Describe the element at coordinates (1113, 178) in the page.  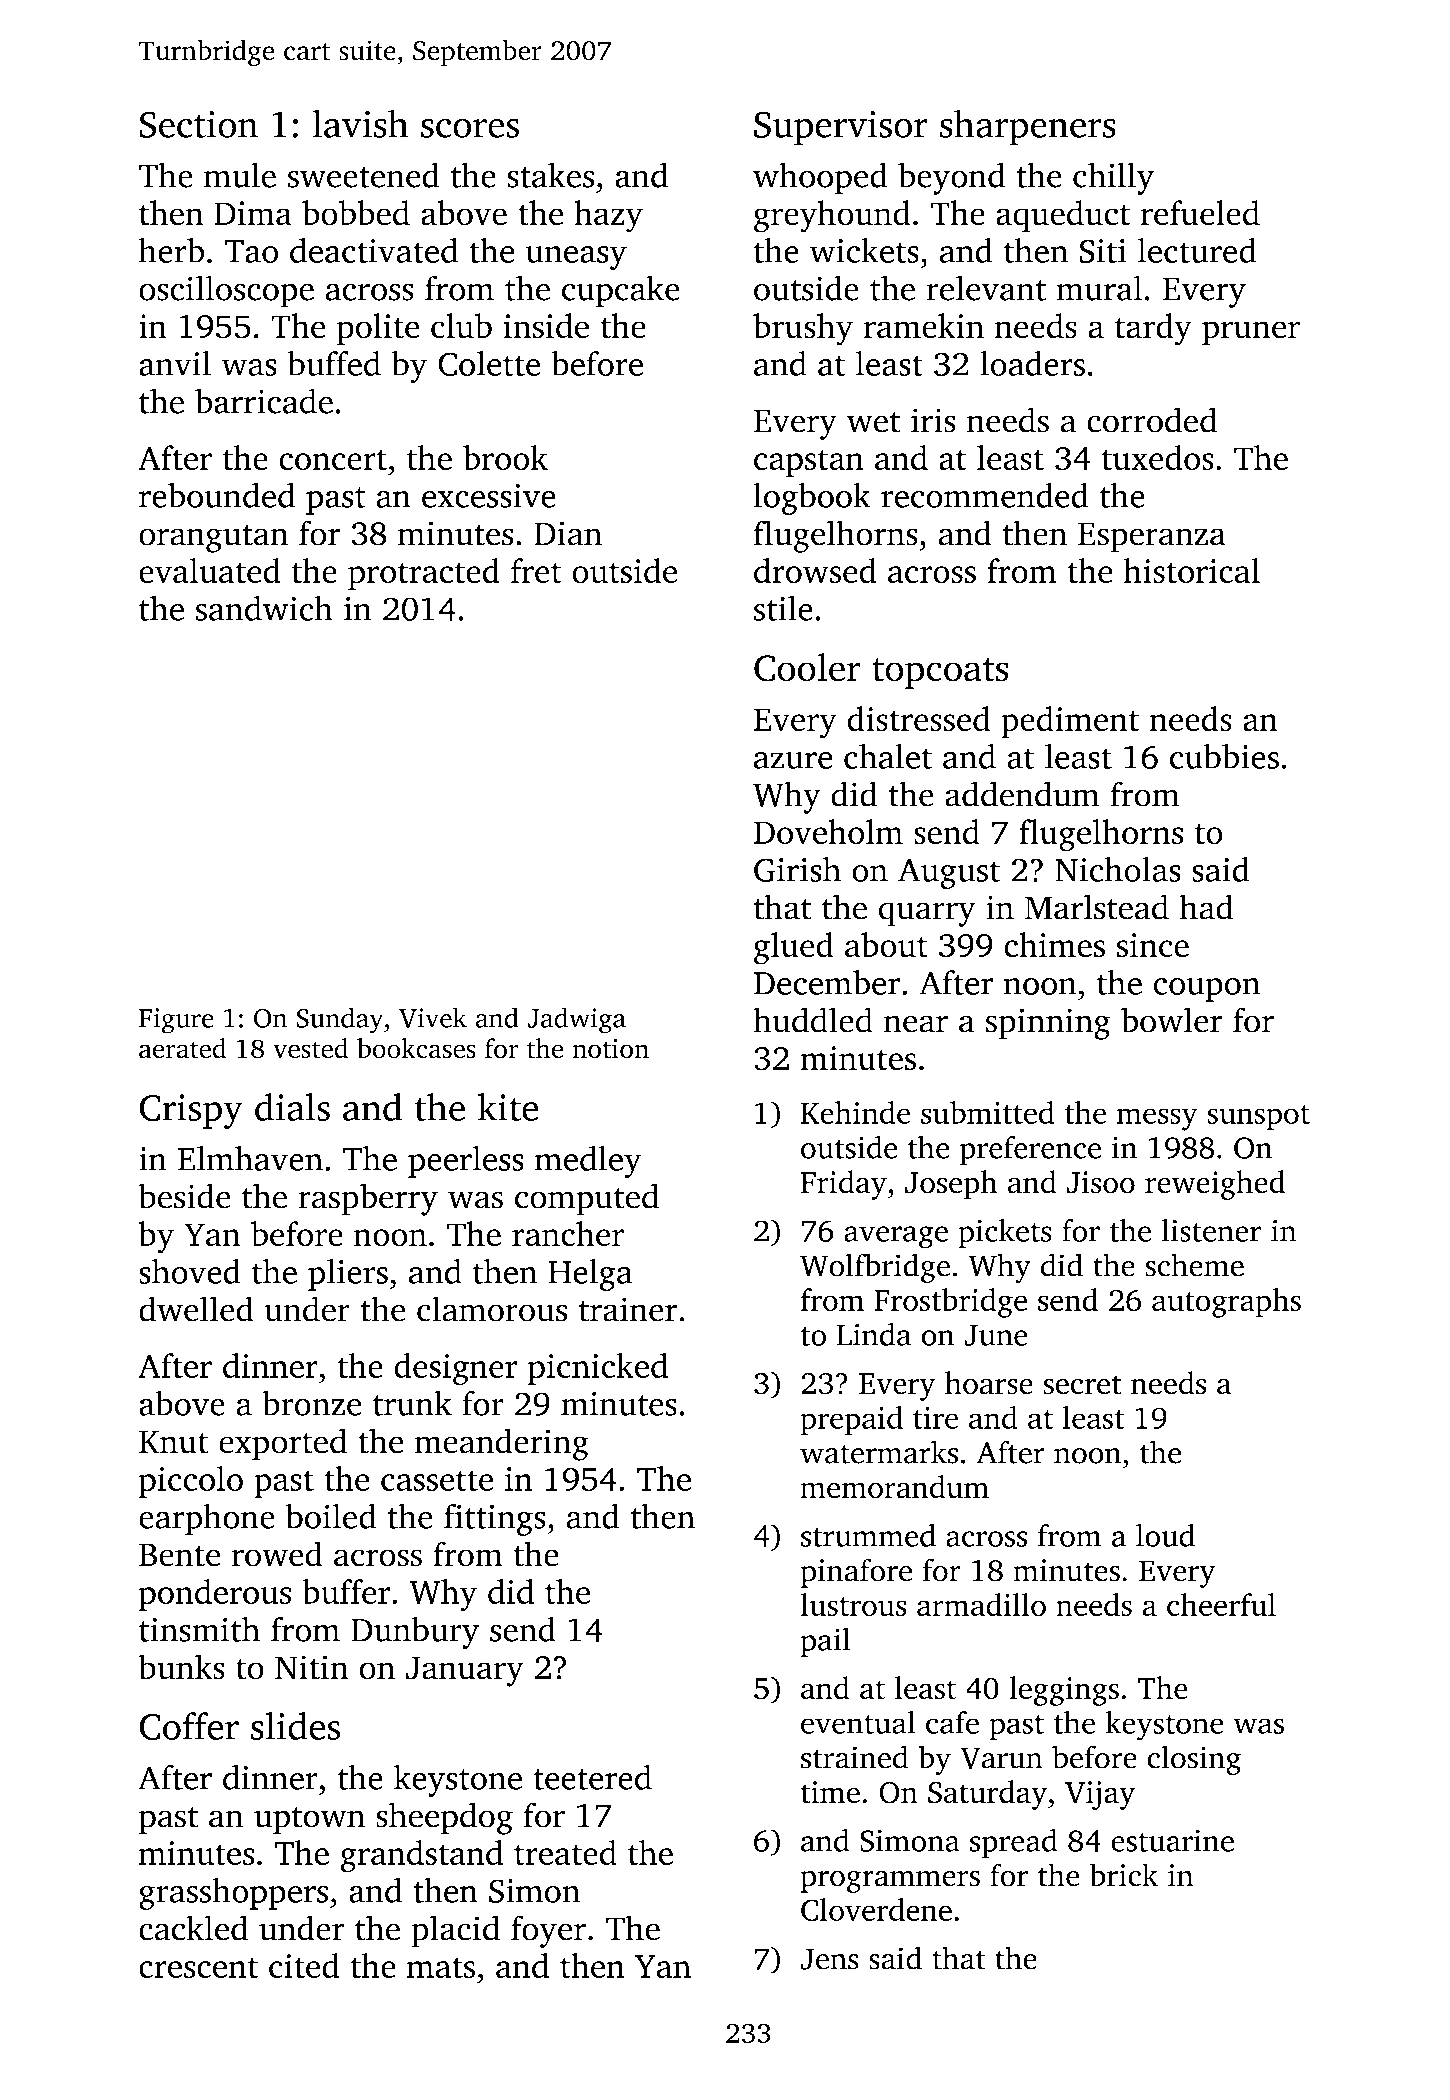
I see `chilly` at that location.
